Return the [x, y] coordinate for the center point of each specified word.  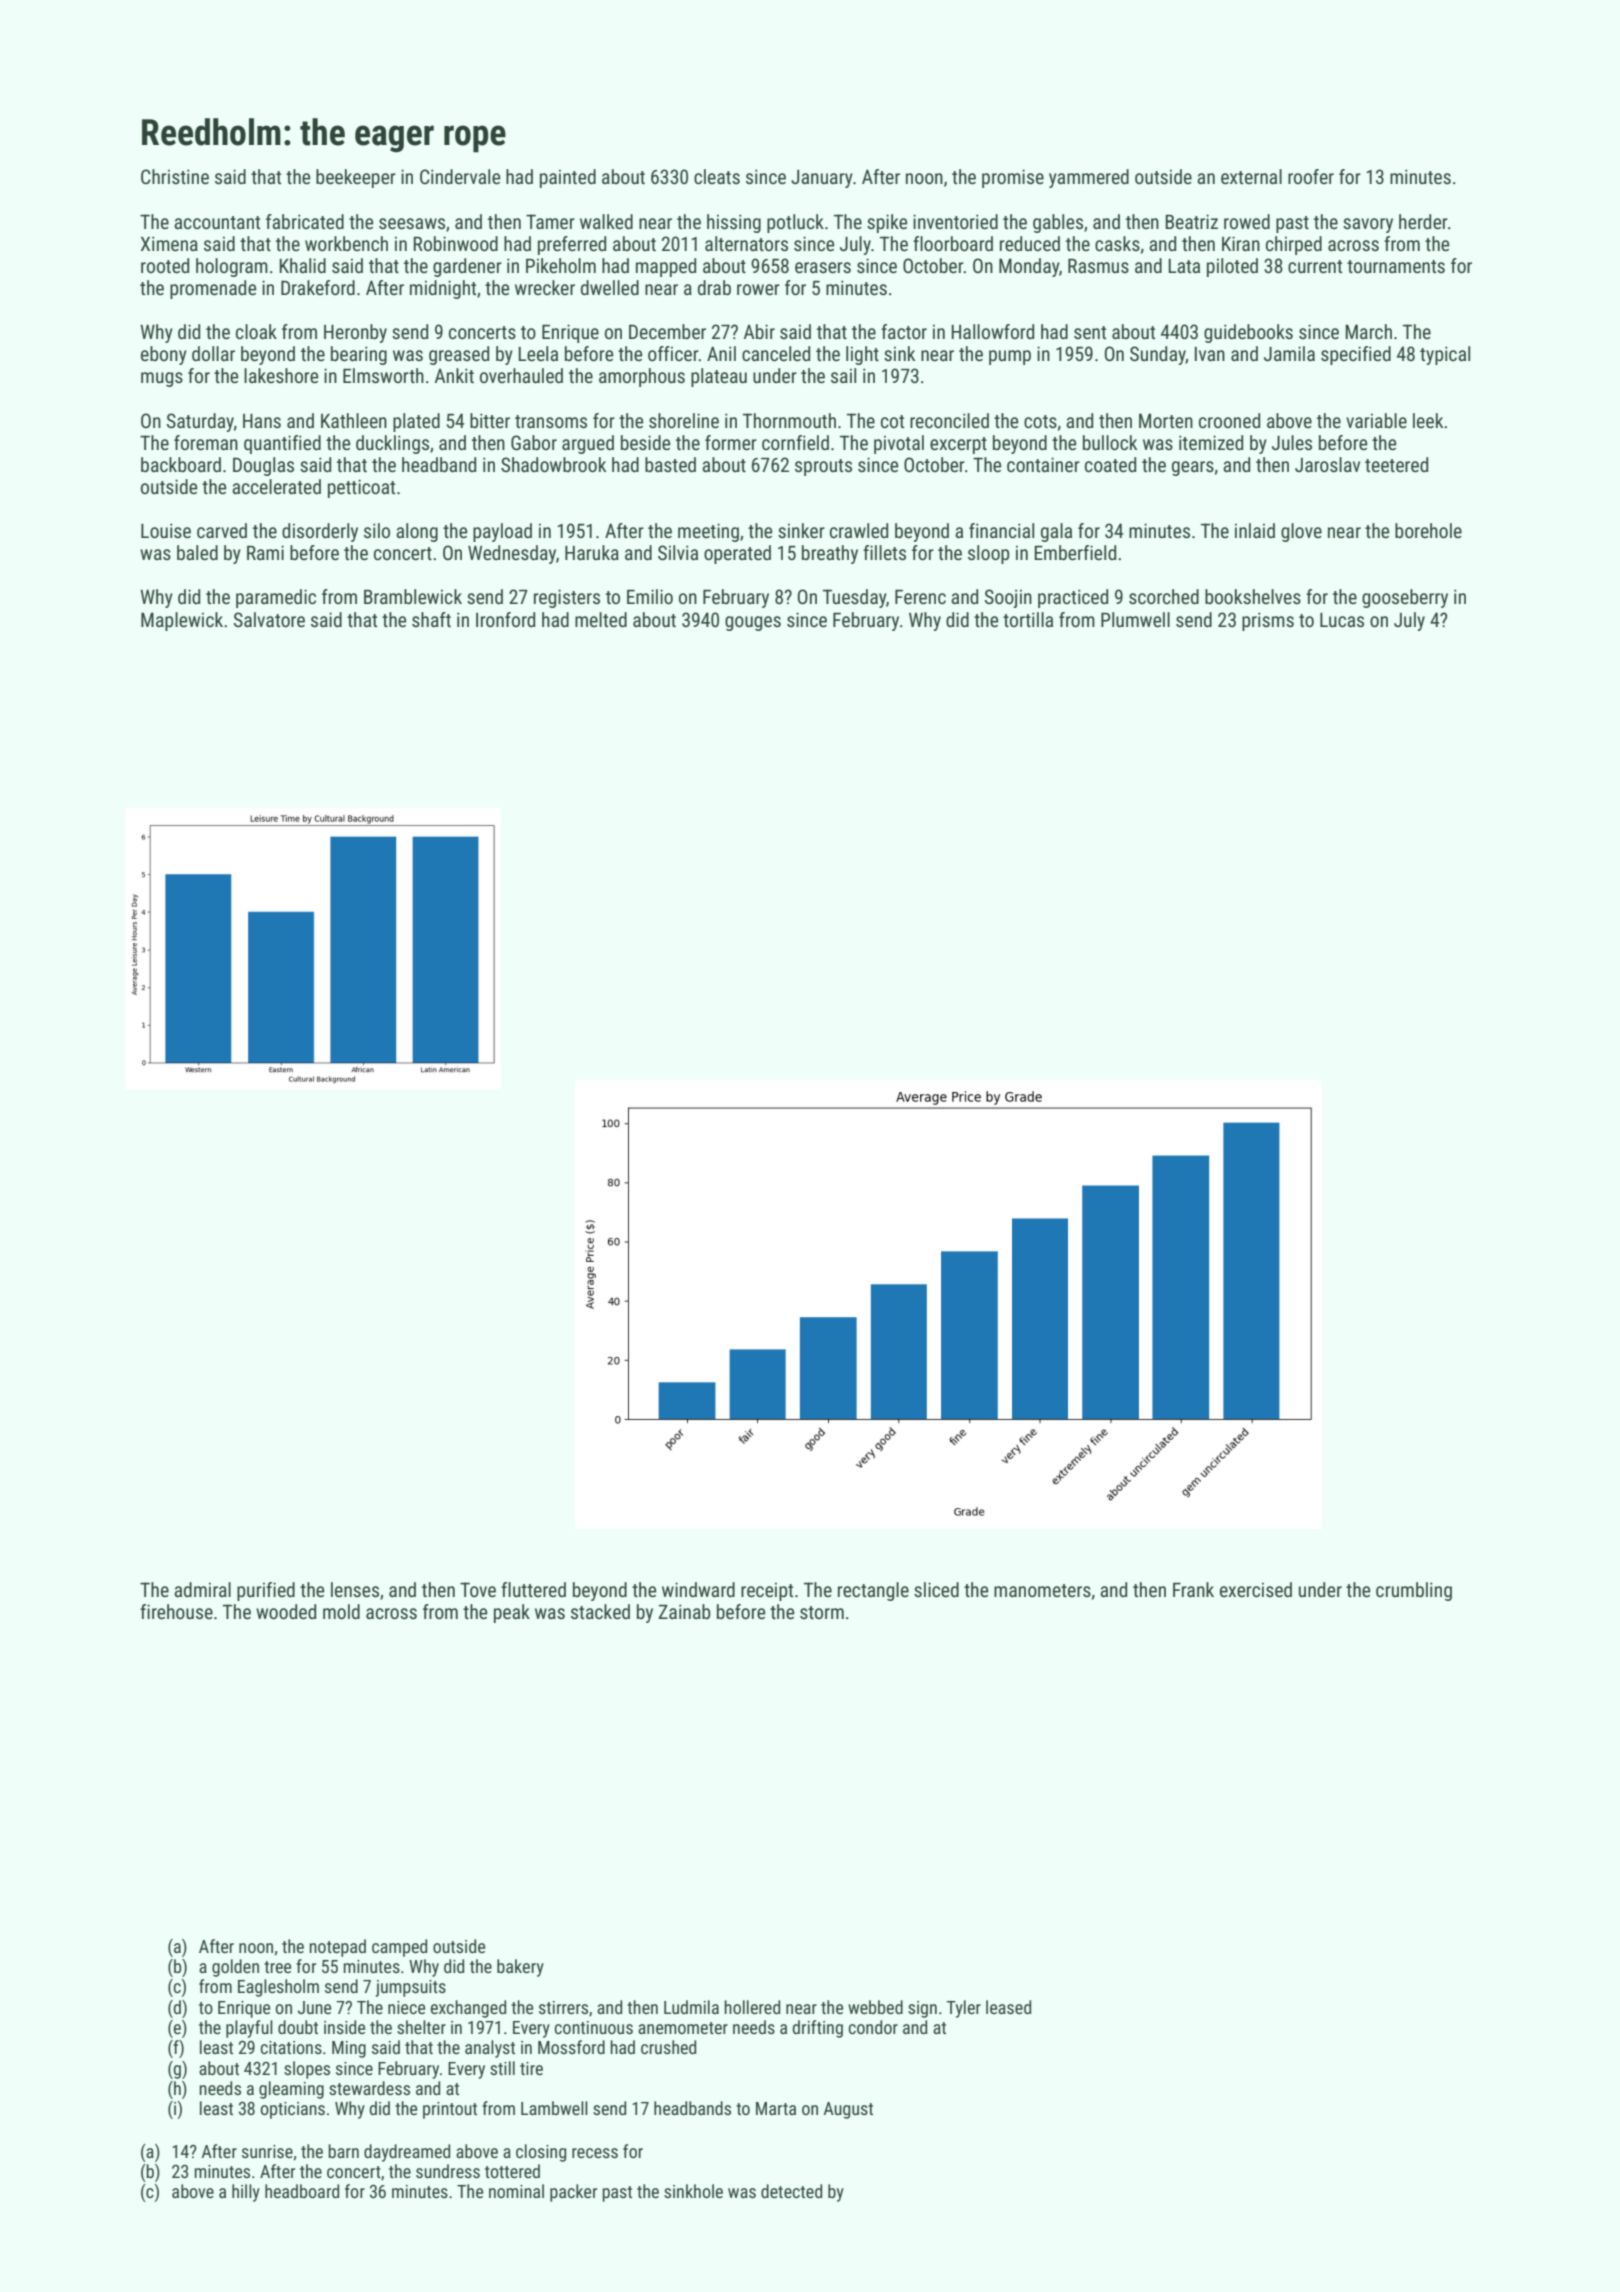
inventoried [955, 221]
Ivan [1210, 354]
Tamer [550, 221]
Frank [1193, 1589]
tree [277, 1967]
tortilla [1028, 619]
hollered [752, 2007]
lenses [355, 1589]
